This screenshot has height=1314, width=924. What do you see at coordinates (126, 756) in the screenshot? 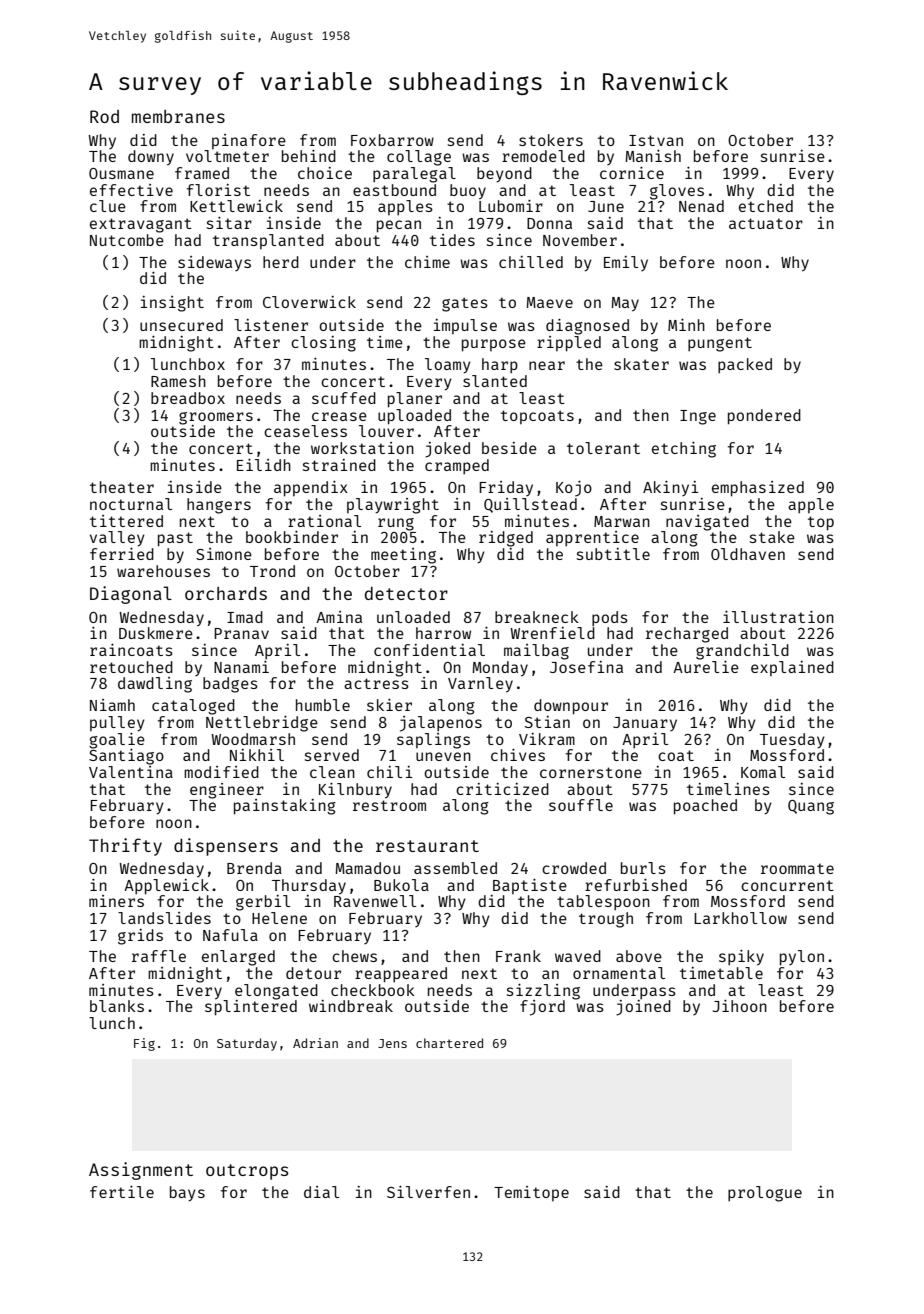
I see `Santiago` at bounding box center [126, 756].
